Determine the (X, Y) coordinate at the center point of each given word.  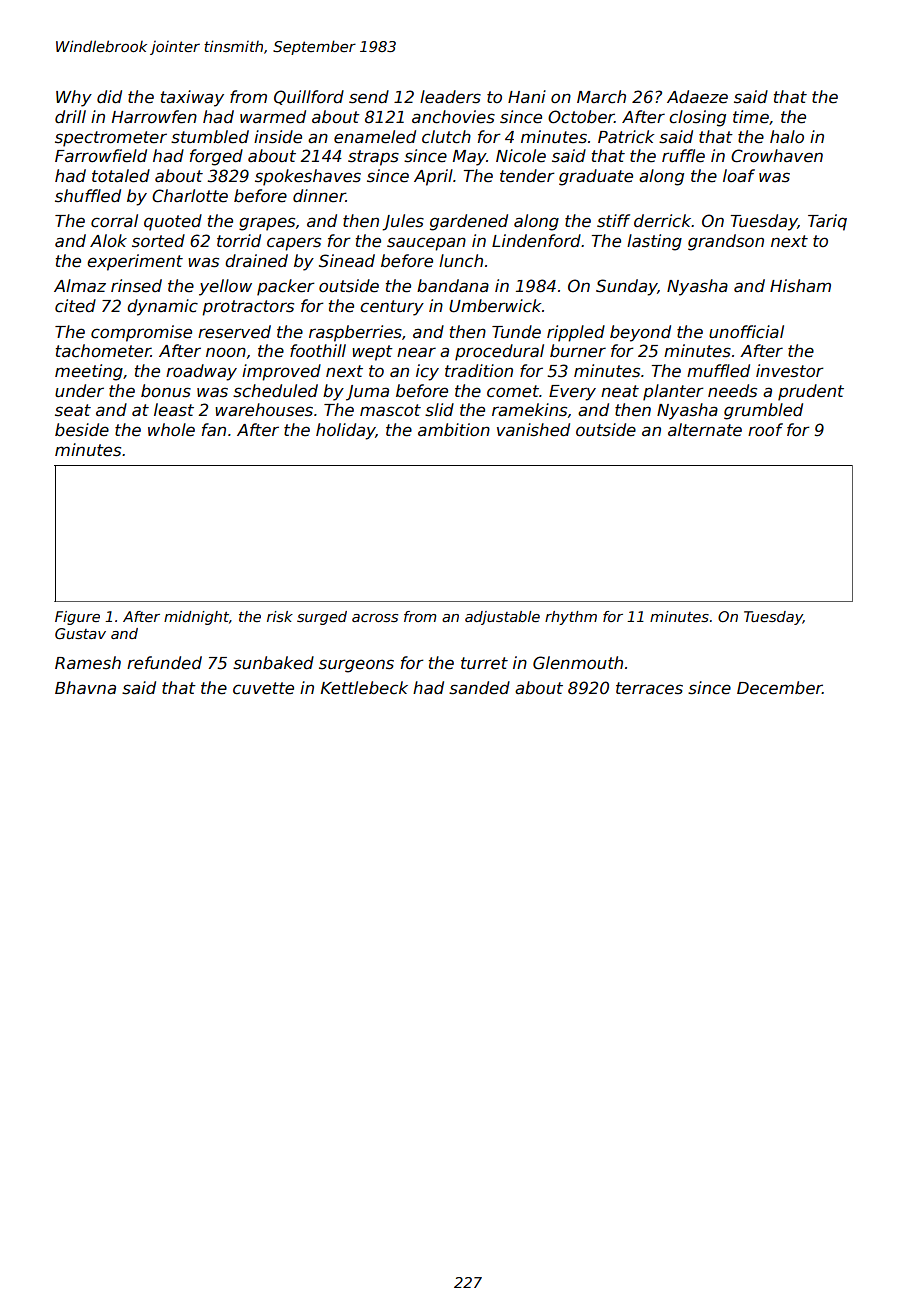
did (109, 97)
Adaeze (697, 97)
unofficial (746, 332)
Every (572, 393)
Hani (527, 97)
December (779, 688)
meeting (89, 372)
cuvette (263, 688)
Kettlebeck (364, 688)
